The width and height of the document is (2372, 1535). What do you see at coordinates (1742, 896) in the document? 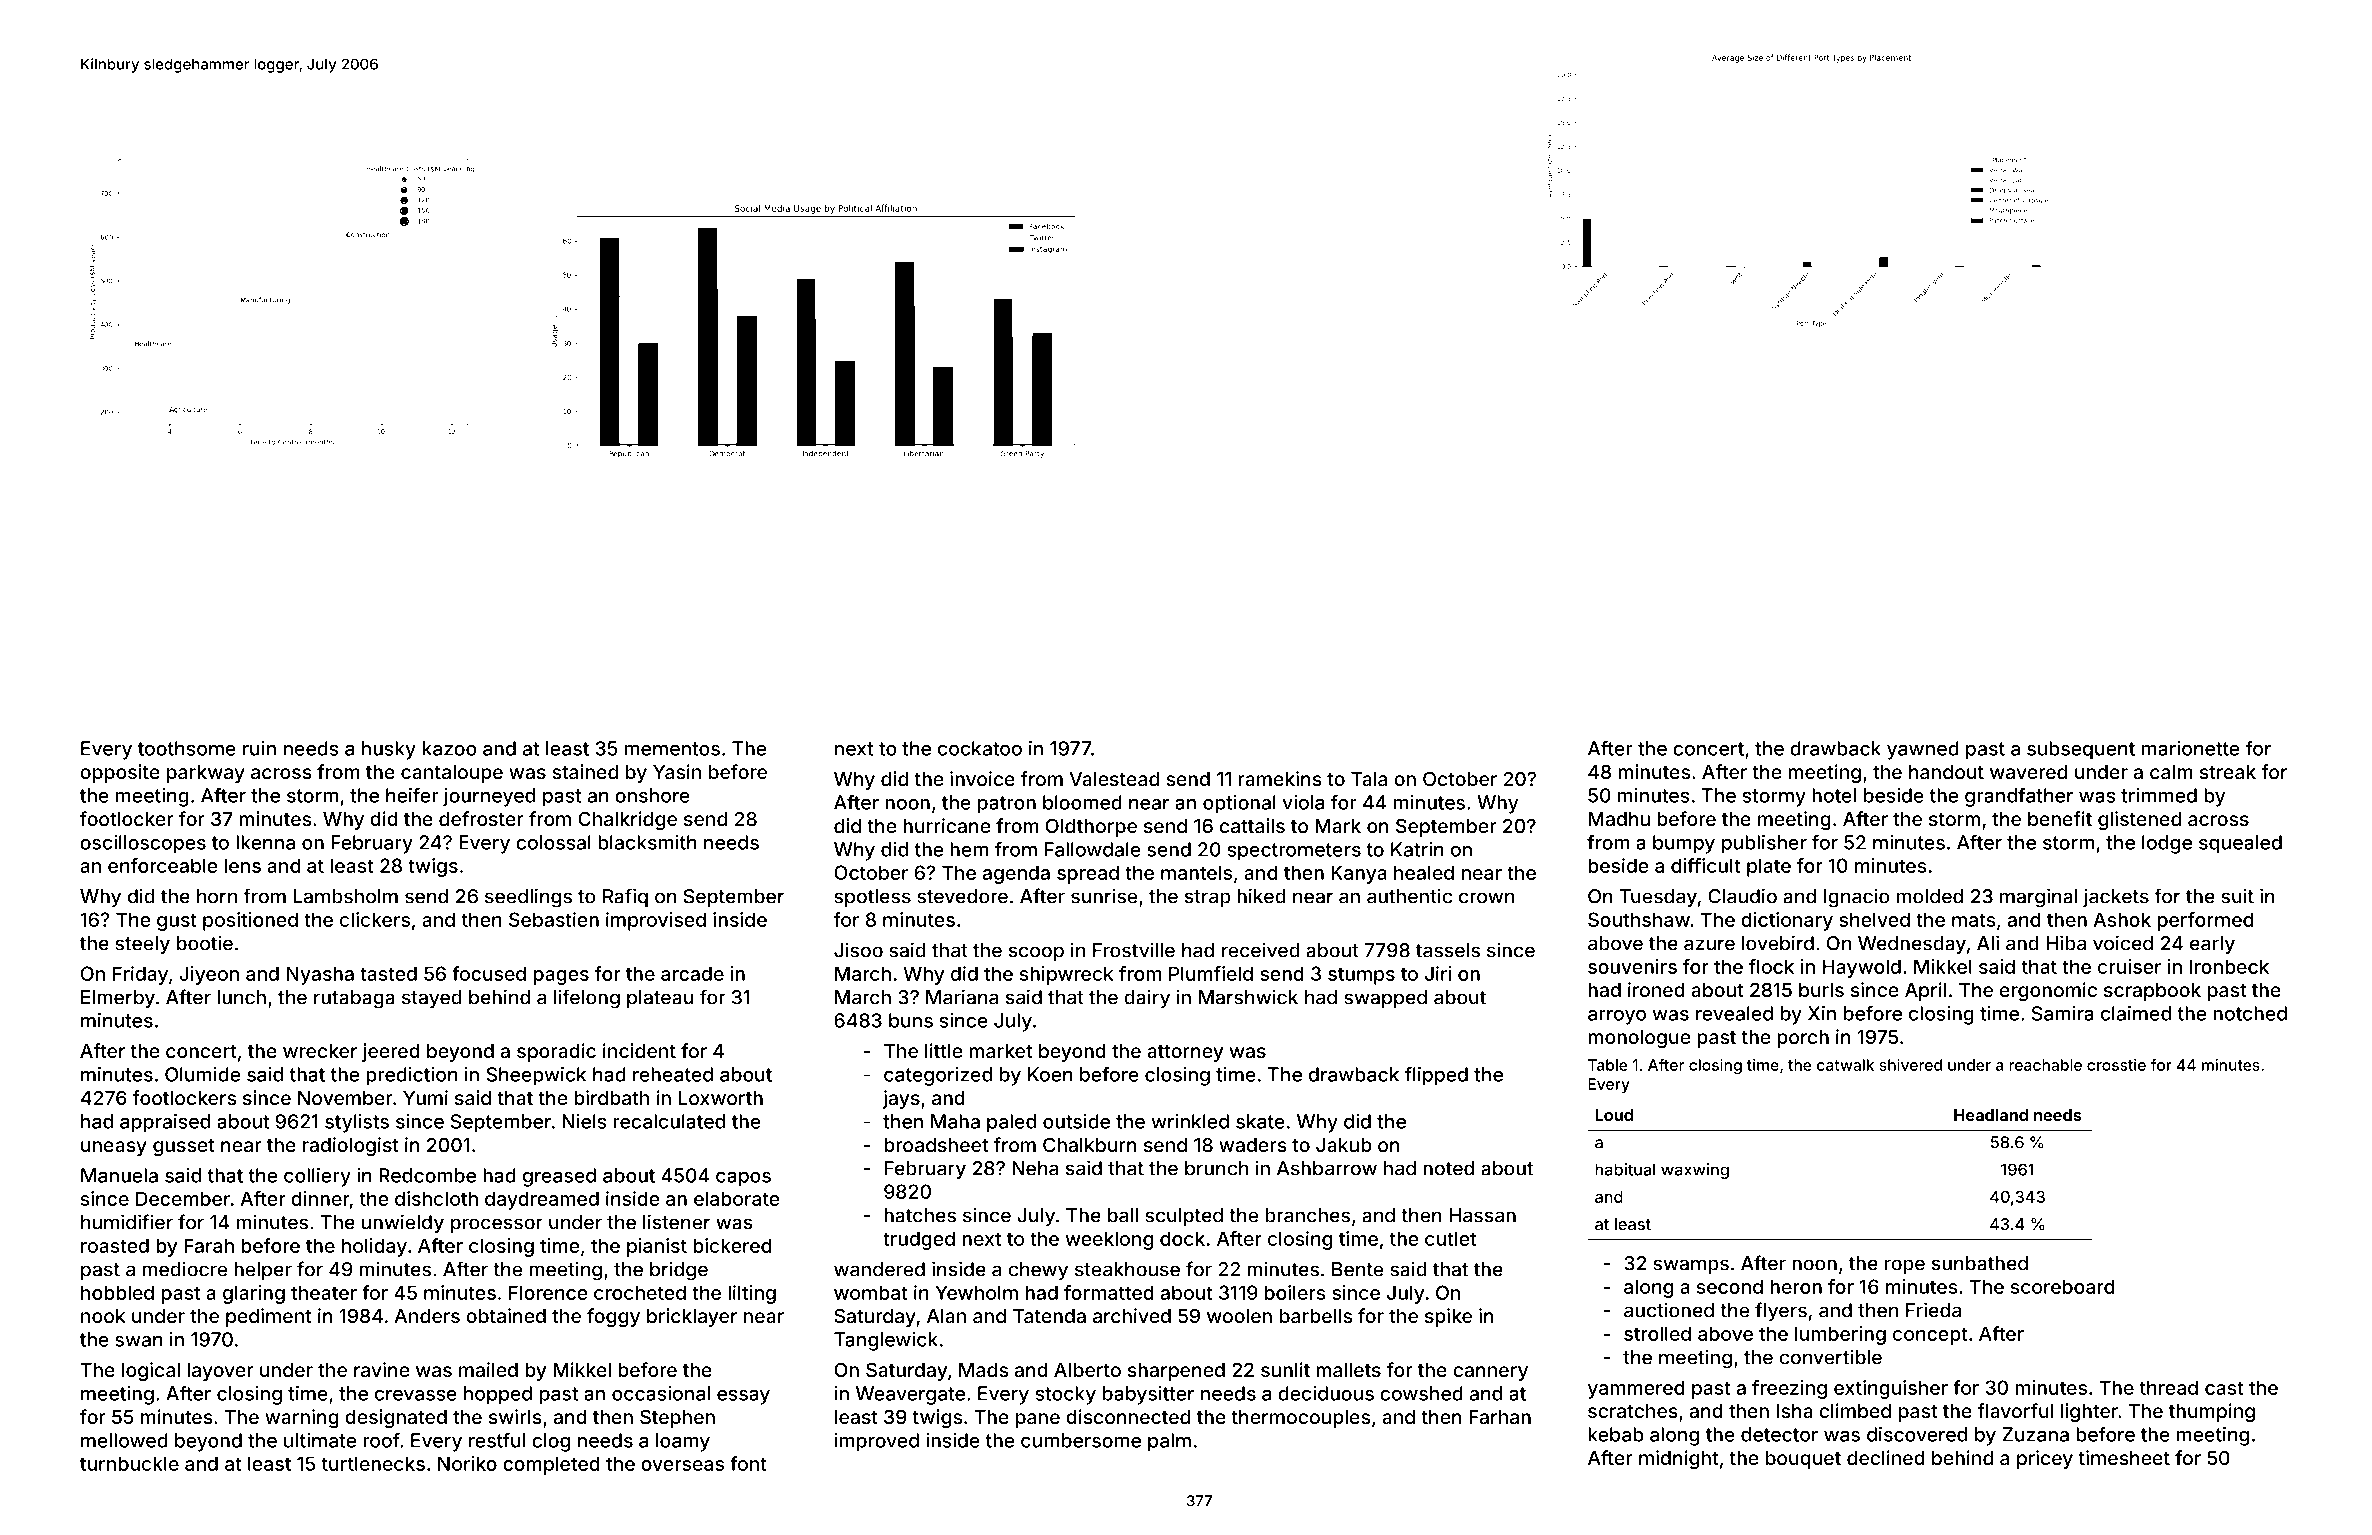
I see `Claudio` at bounding box center [1742, 896].
